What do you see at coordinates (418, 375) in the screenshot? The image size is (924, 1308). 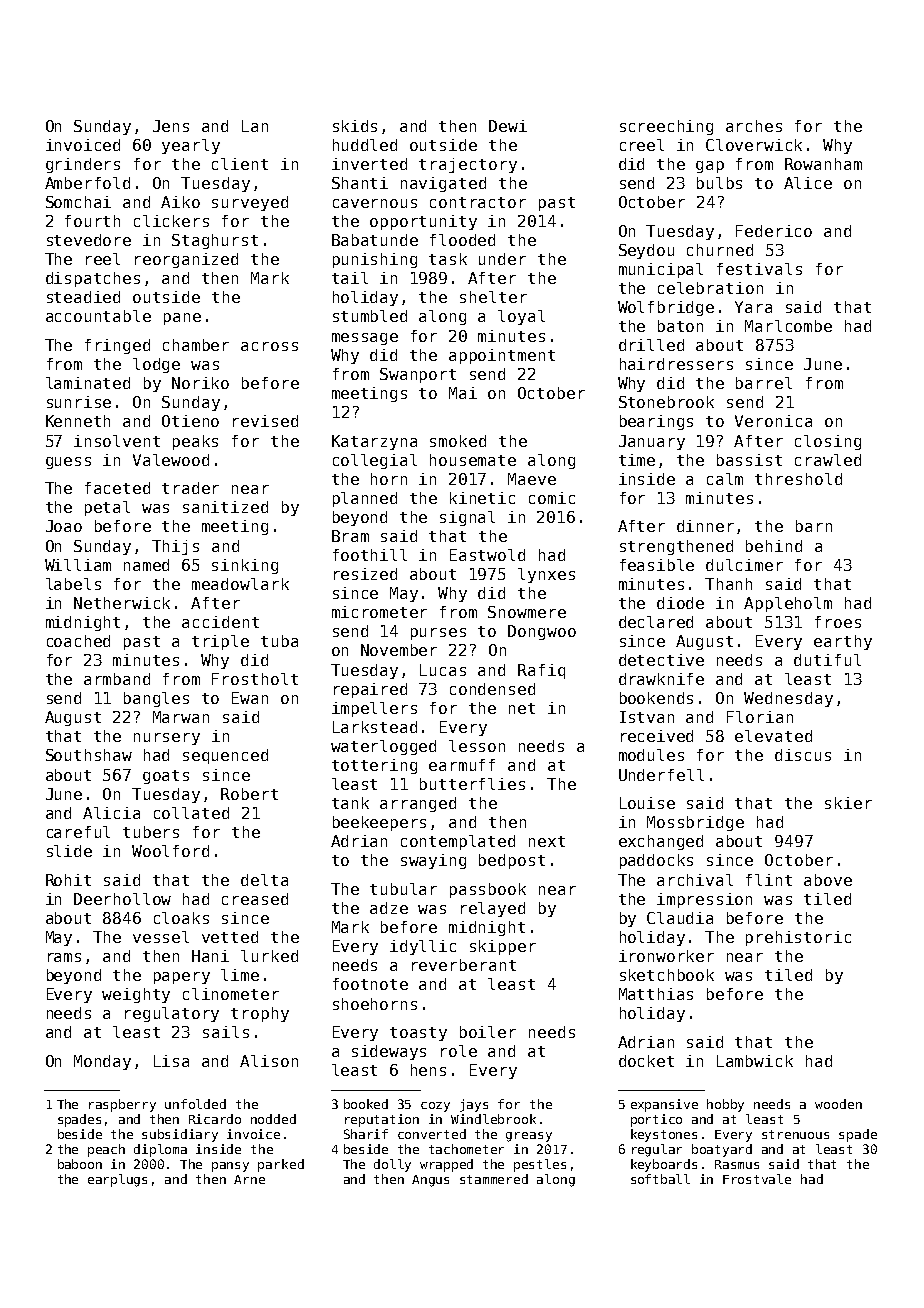 I see `Swanport` at bounding box center [418, 375].
